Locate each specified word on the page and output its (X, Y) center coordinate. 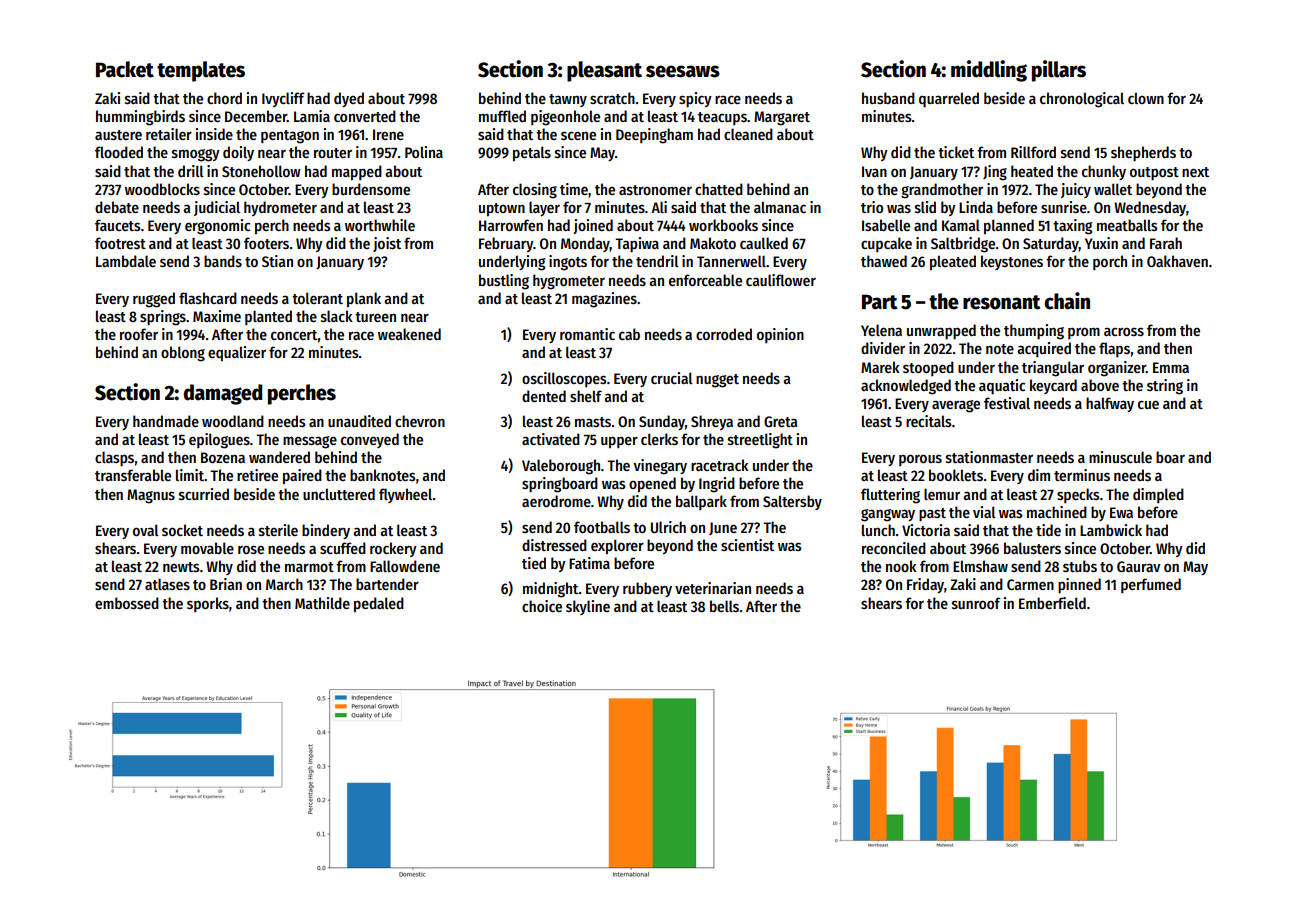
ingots (568, 263)
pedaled (379, 604)
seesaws (683, 71)
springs (163, 318)
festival (1007, 403)
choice (542, 606)
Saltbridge (963, 245)
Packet (125, 69)
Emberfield (1052, 603)
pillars (1059, 71)
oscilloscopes (564, 379)
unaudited (359, 421)
